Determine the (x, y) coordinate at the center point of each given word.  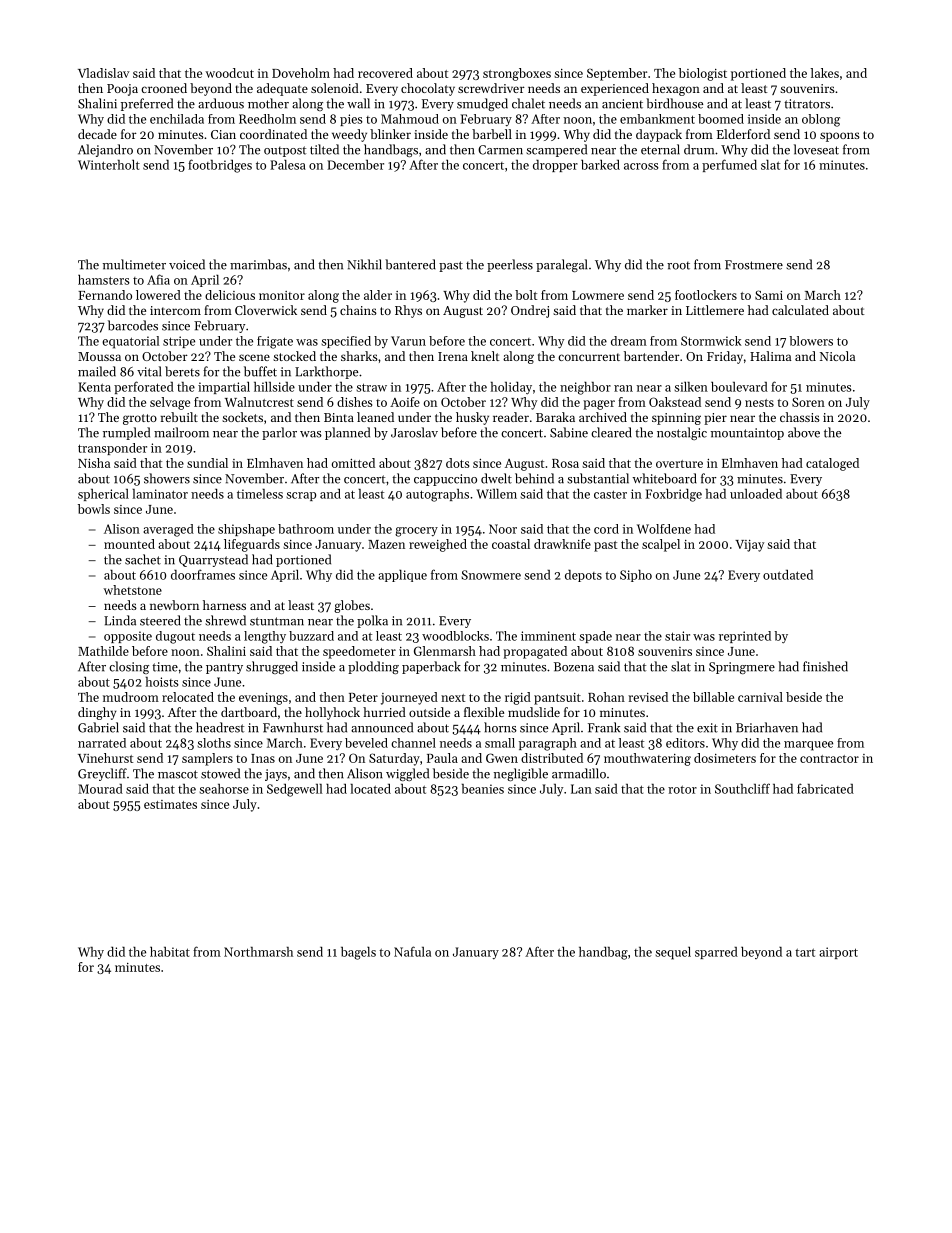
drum (699, 149)
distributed (552, 758)
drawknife (562, 544)
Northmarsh (258, 952)
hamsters (104, 280)
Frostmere (754, 265)
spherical (103, 495)
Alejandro (105, 150)
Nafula (412, 951)
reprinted (745, 637)
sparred (716, 953)
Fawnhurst (293, 727)
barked (600, 164)
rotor (682, 789)
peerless (510, 265)
